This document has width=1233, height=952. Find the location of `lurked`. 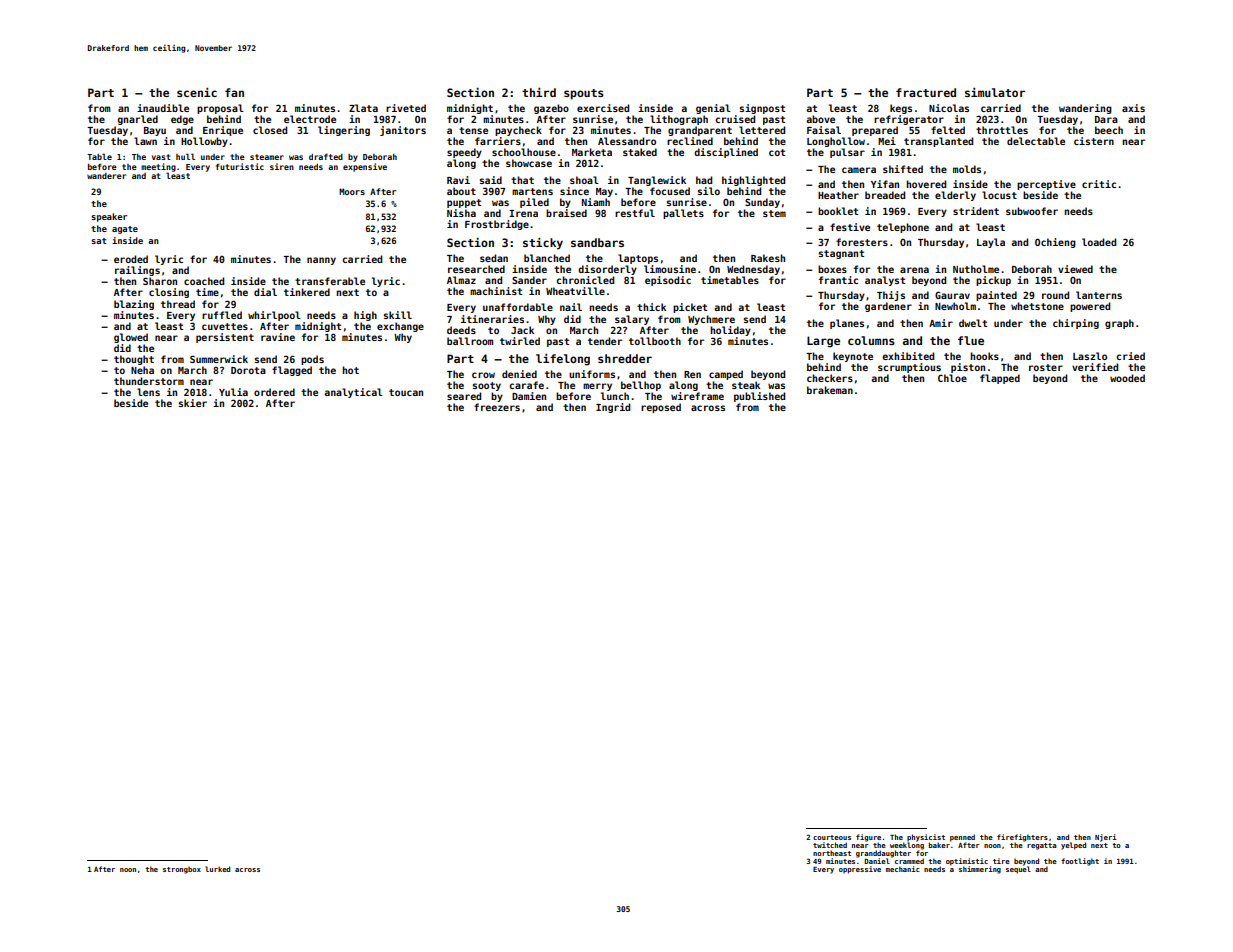

lurked is located at coordinates (217, 869).
